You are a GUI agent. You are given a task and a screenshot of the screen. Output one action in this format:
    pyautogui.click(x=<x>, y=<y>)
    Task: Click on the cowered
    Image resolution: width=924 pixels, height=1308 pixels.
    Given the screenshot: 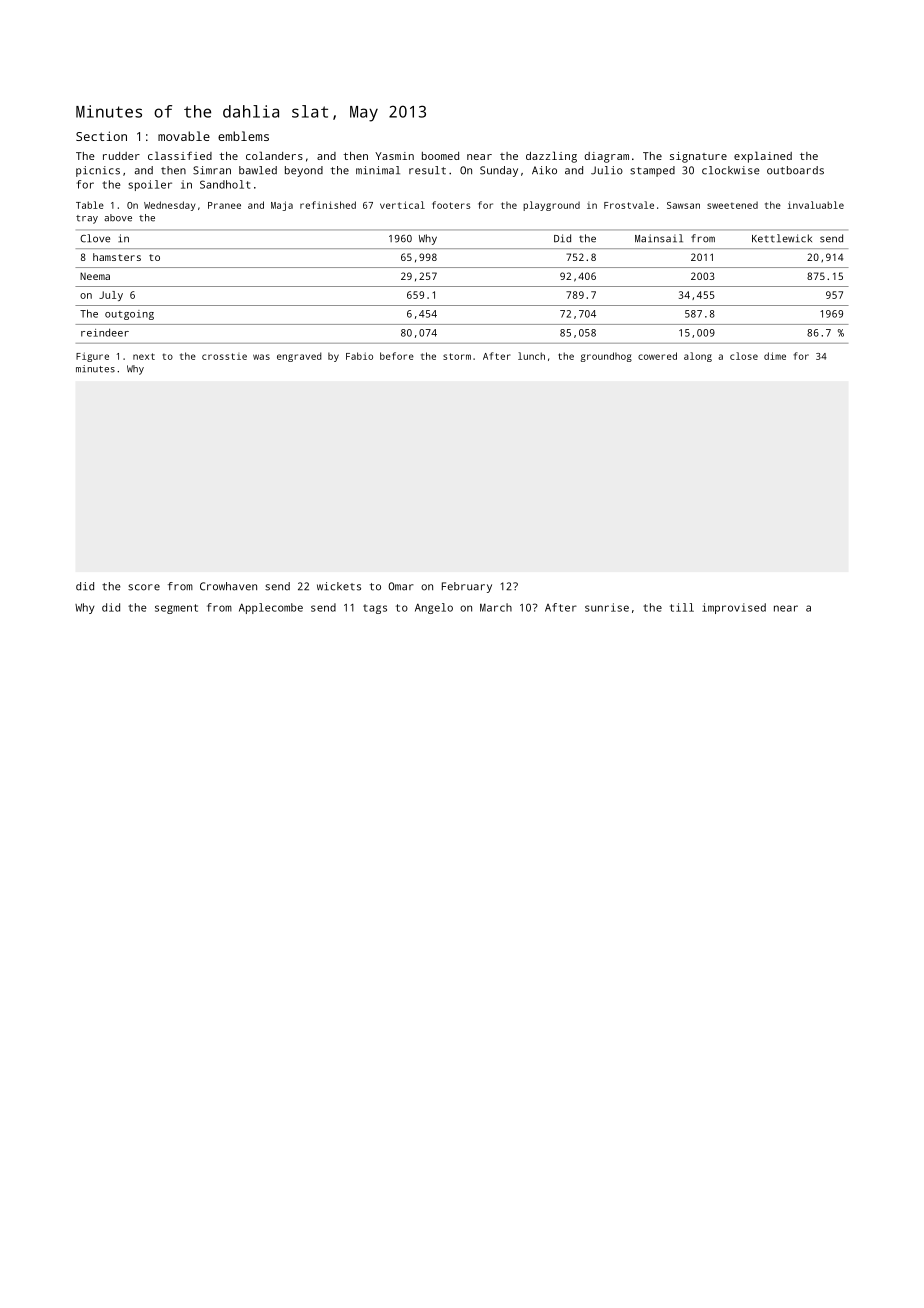 What is the action you would take?
    pyautogui.click(x=657, y=356)
